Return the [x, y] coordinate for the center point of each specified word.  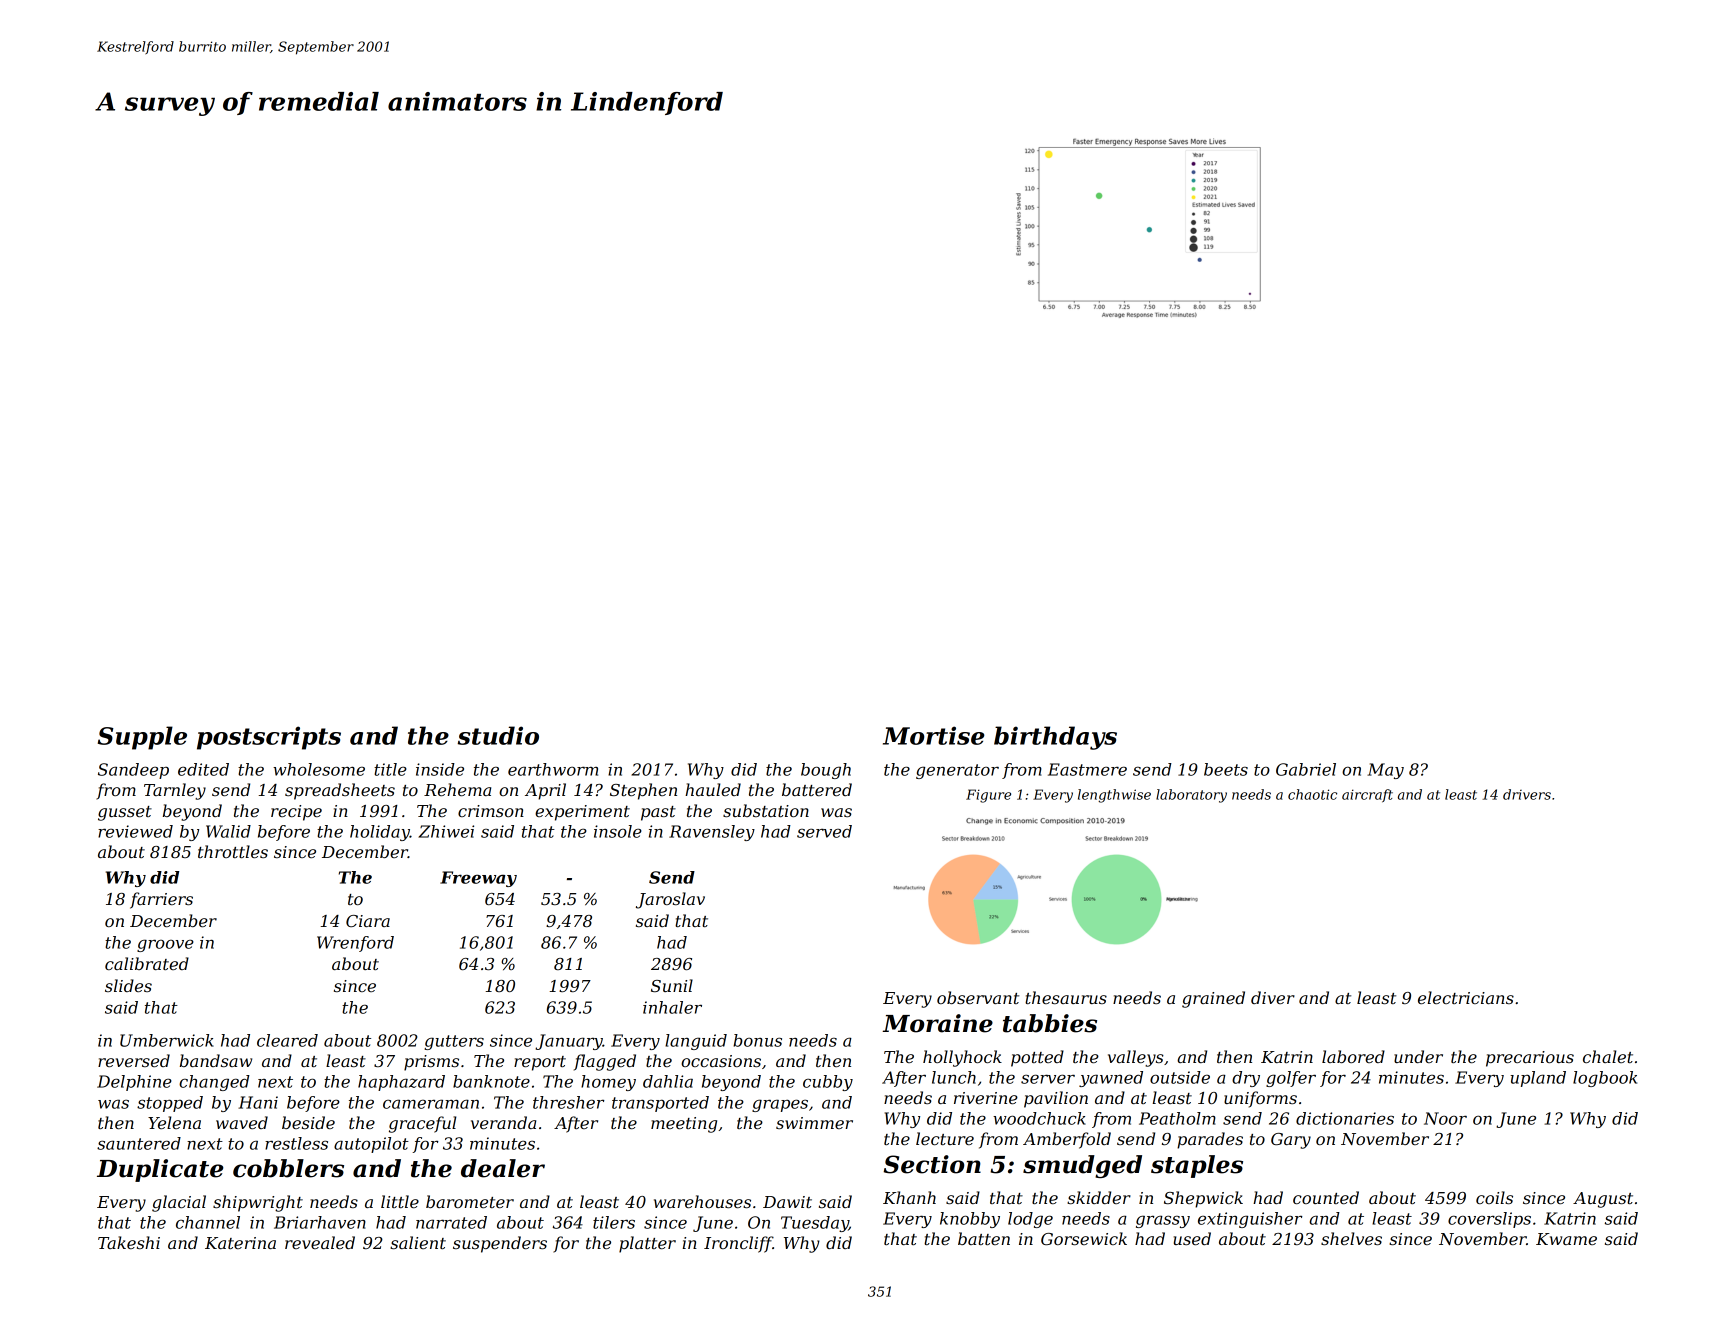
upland [1538, 1079]
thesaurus [1066, 997]
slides [128, 985]
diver [1273, 997]
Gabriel [1306, 769]
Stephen [643, 791]
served [824, 831]
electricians [1466, 997]
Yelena [174, 1122]
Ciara [368, 921]
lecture [945, 1138]
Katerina [240, 1243]
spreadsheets [340, 791]
